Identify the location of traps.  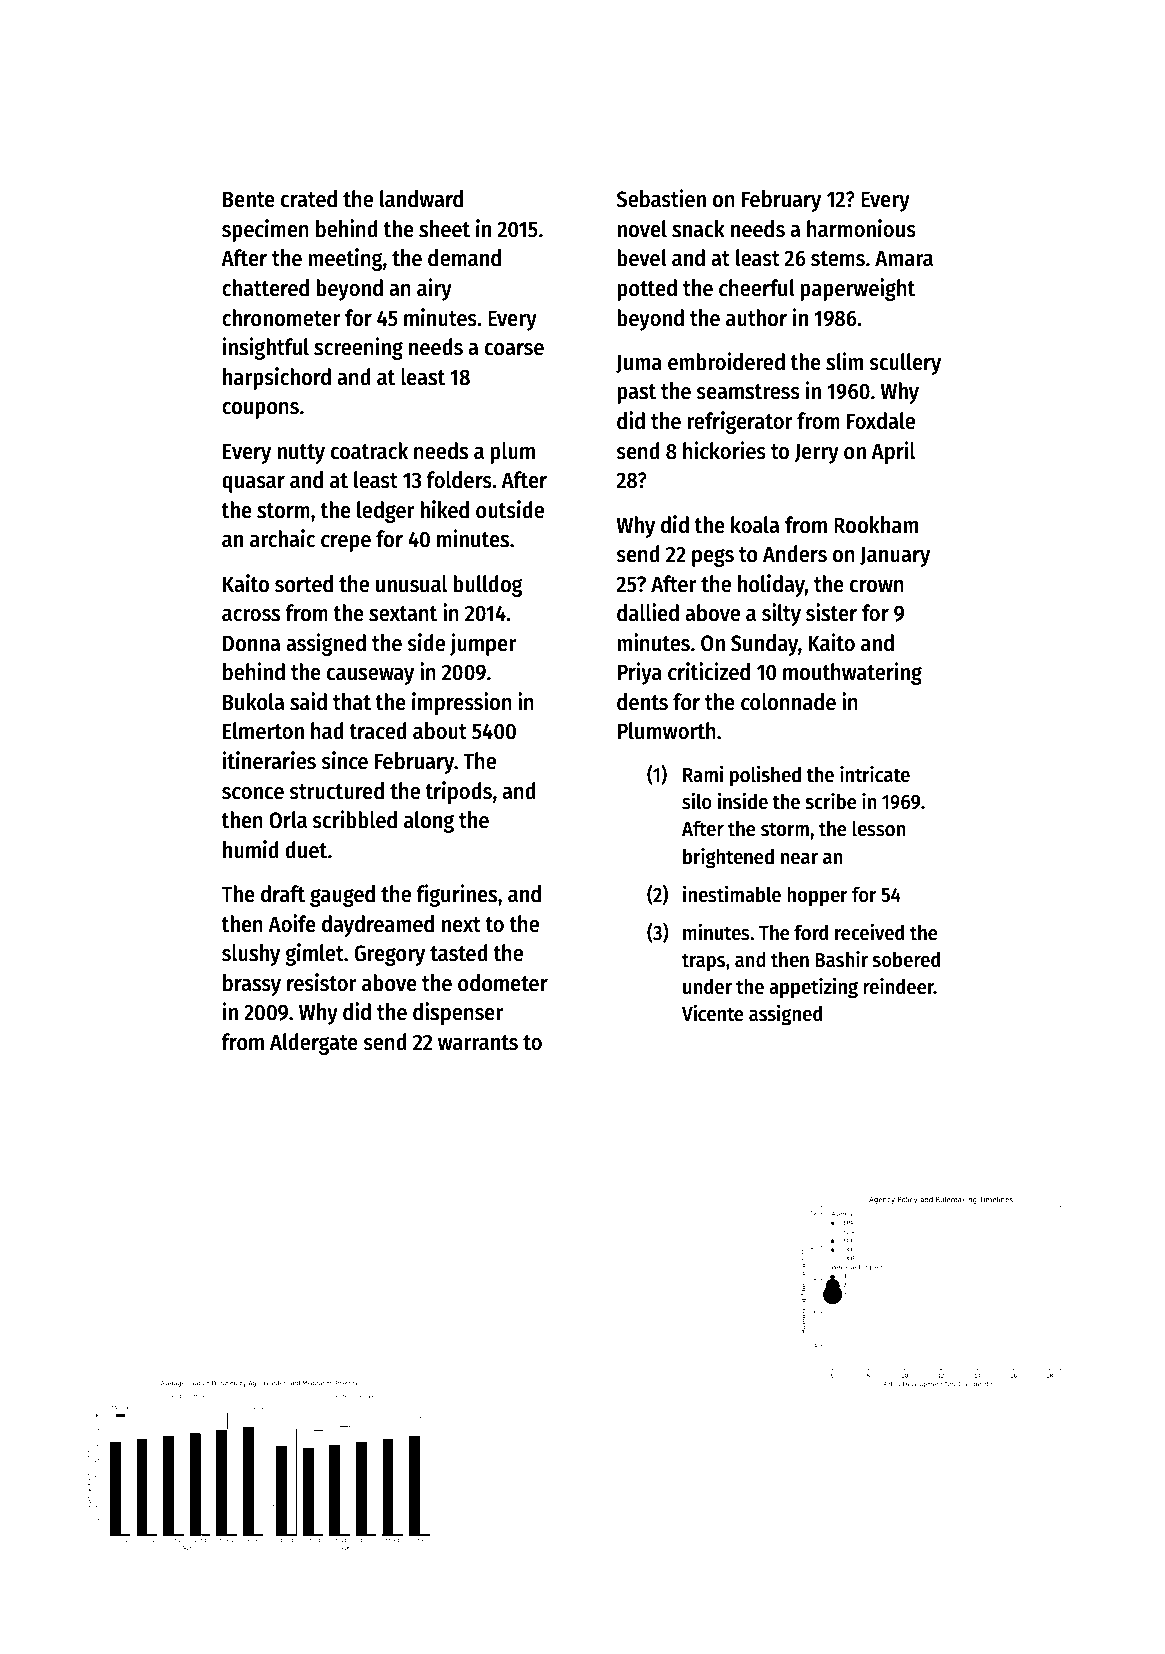
(703, 962).
